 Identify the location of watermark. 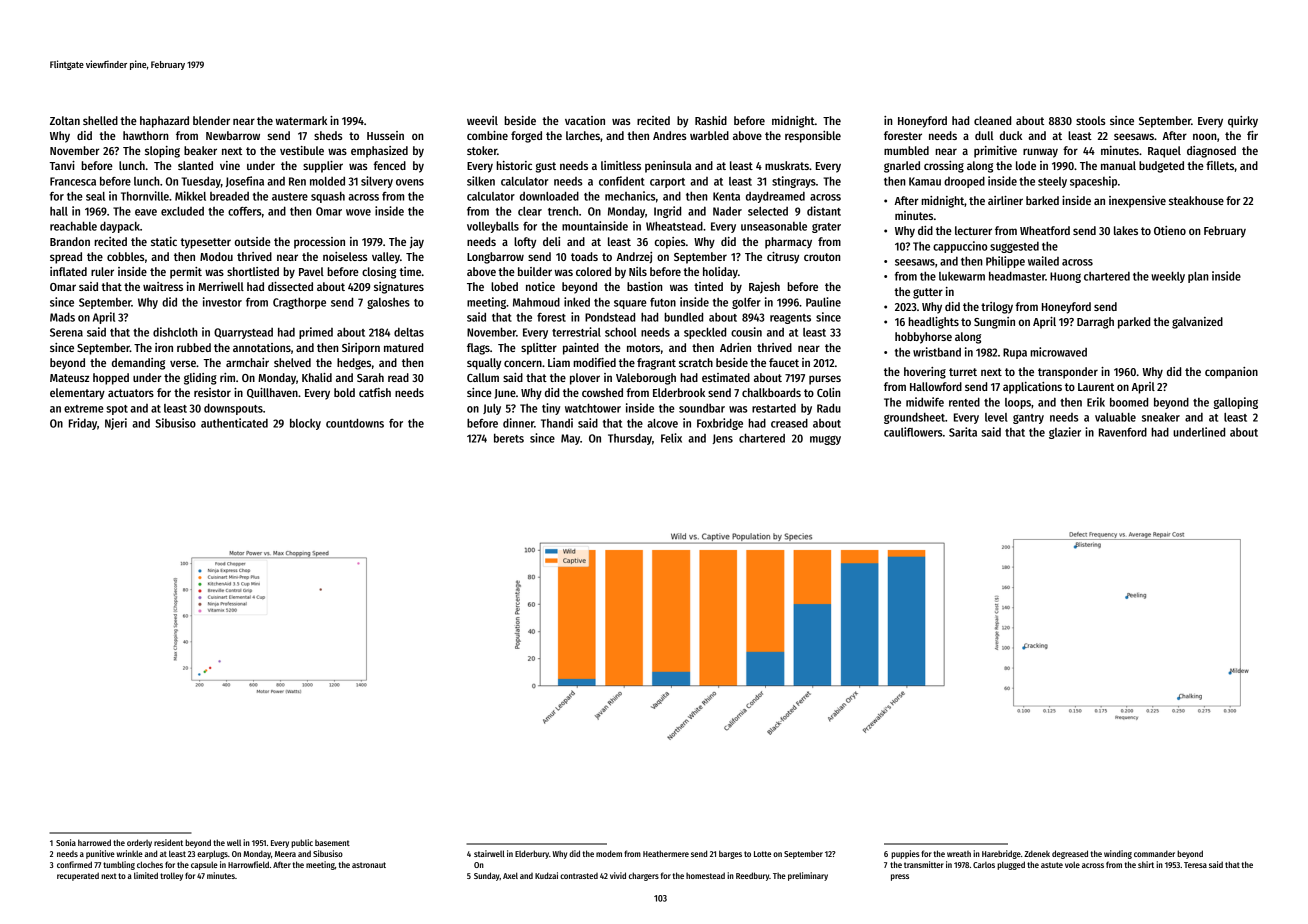
(301, 120).
